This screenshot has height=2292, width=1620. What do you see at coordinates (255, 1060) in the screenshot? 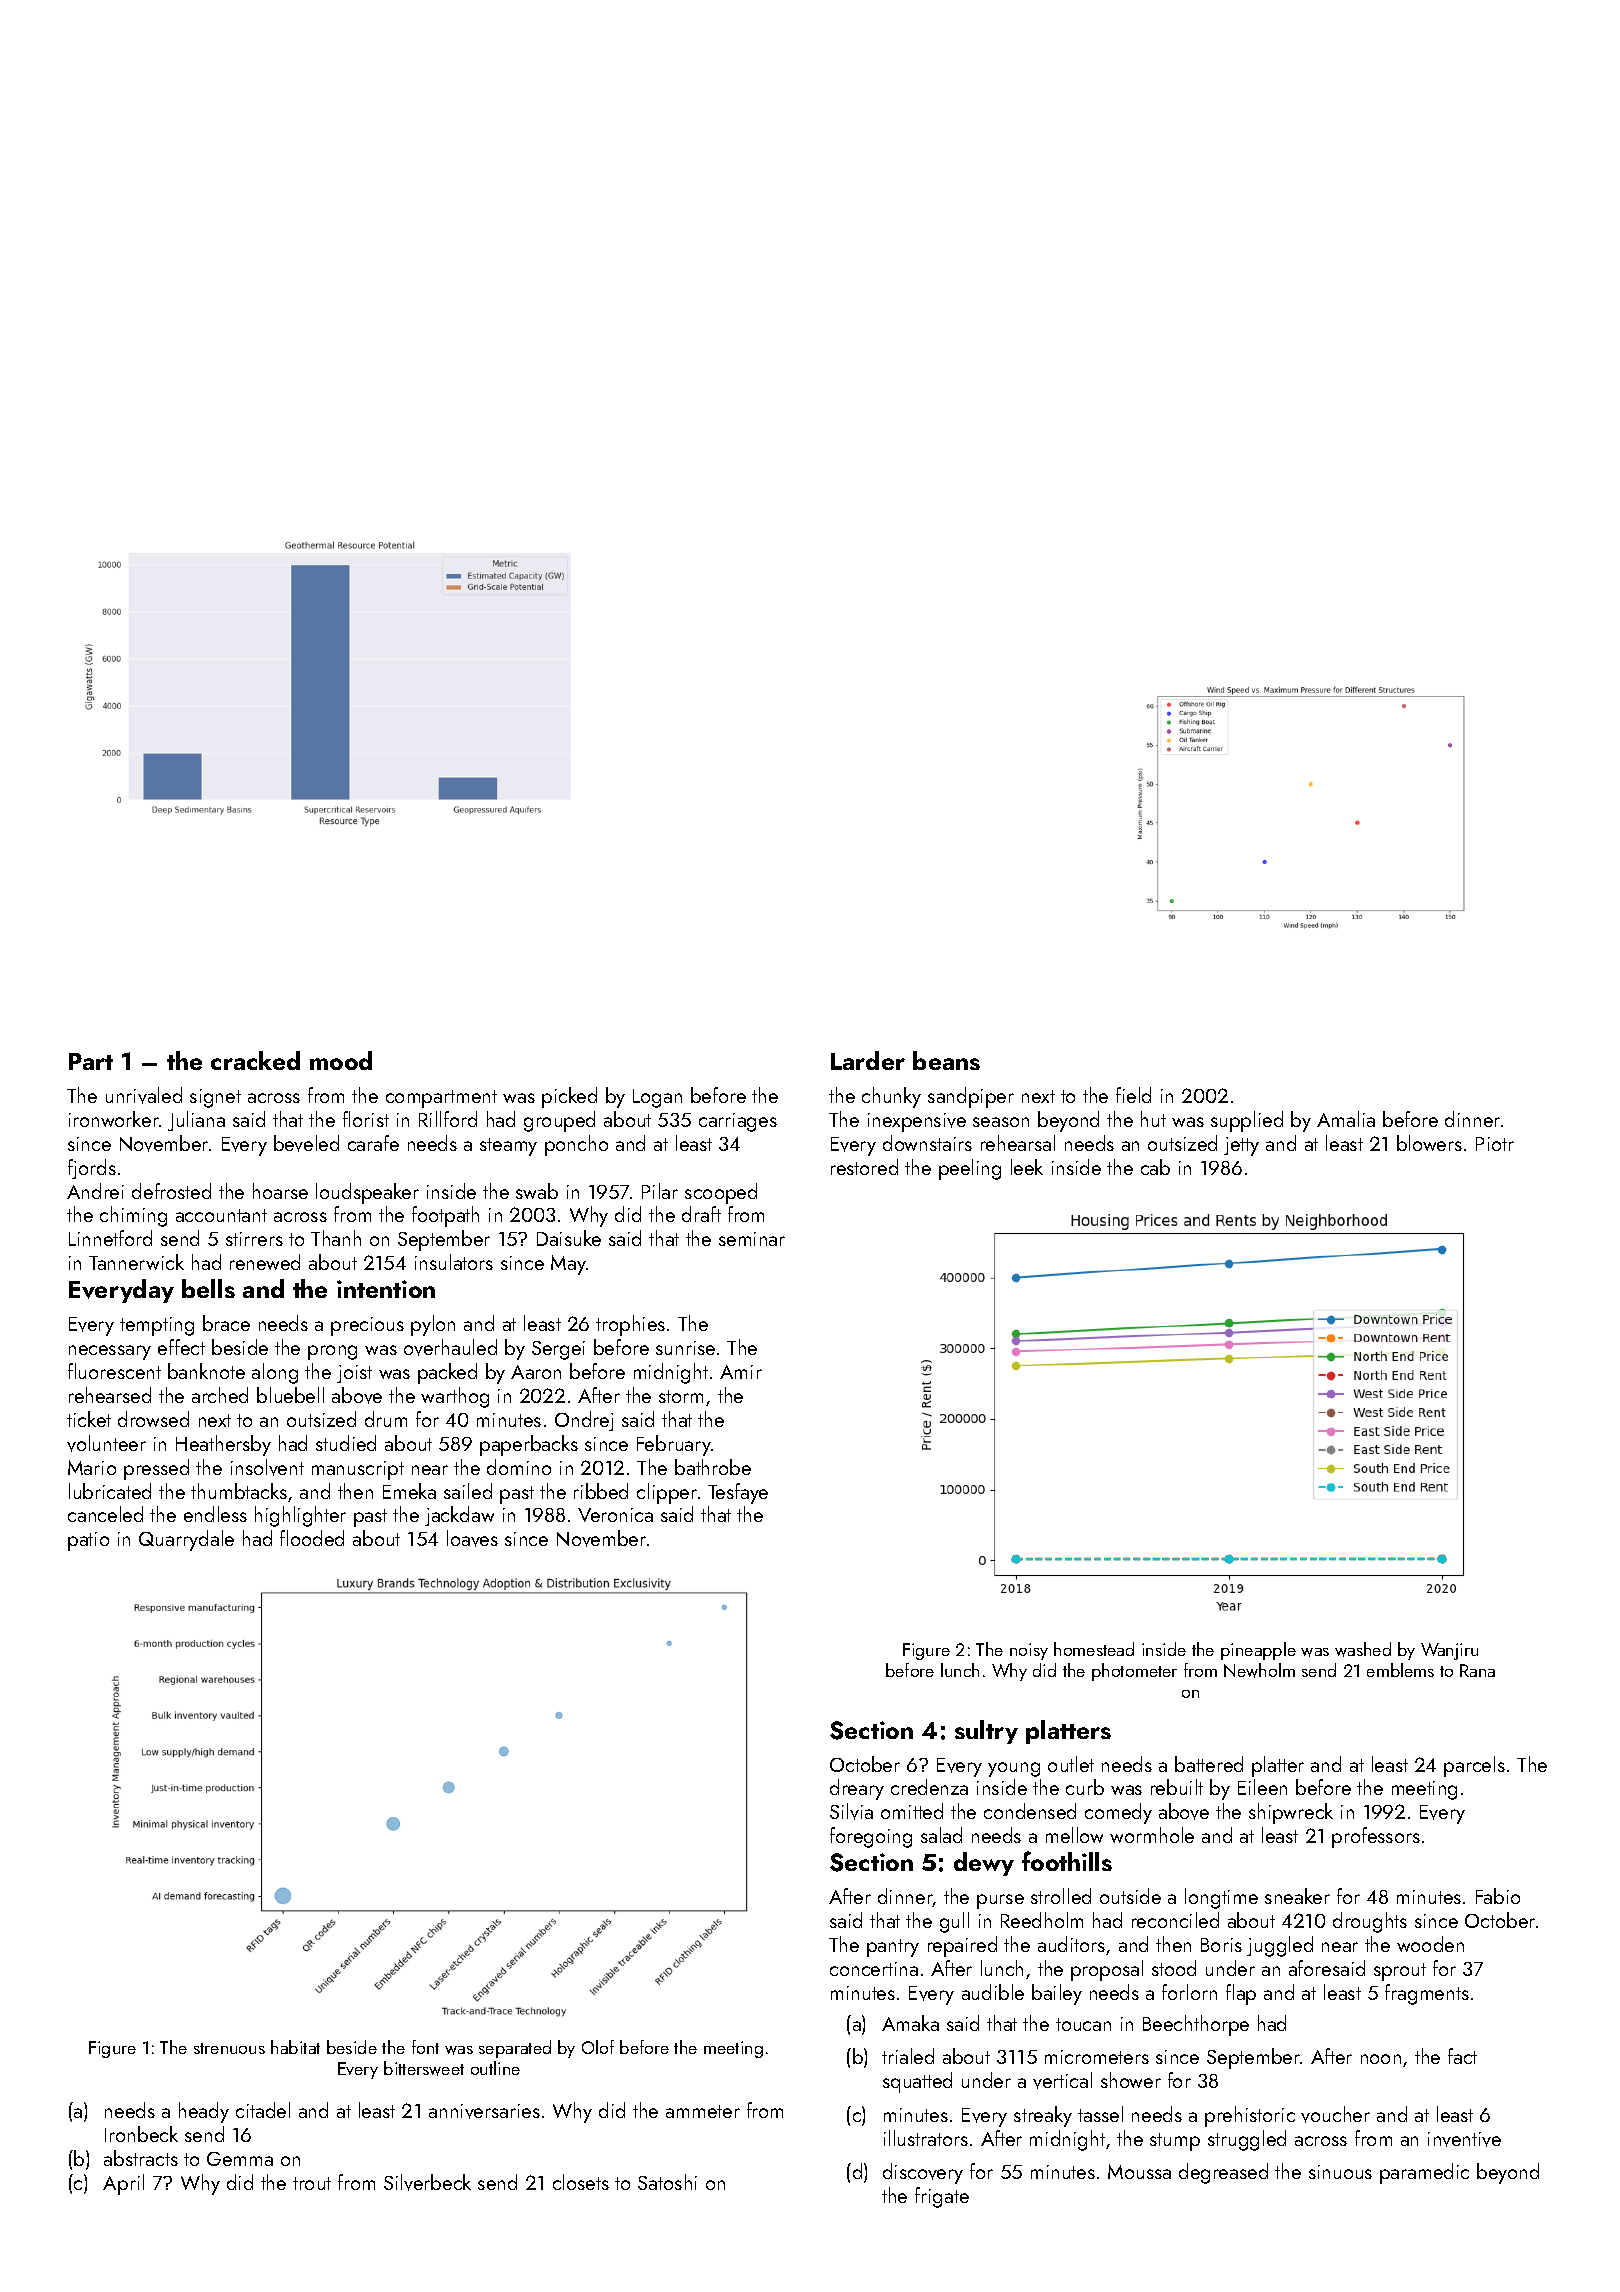
I see `cracked` at bounding box center [255, 1060].
